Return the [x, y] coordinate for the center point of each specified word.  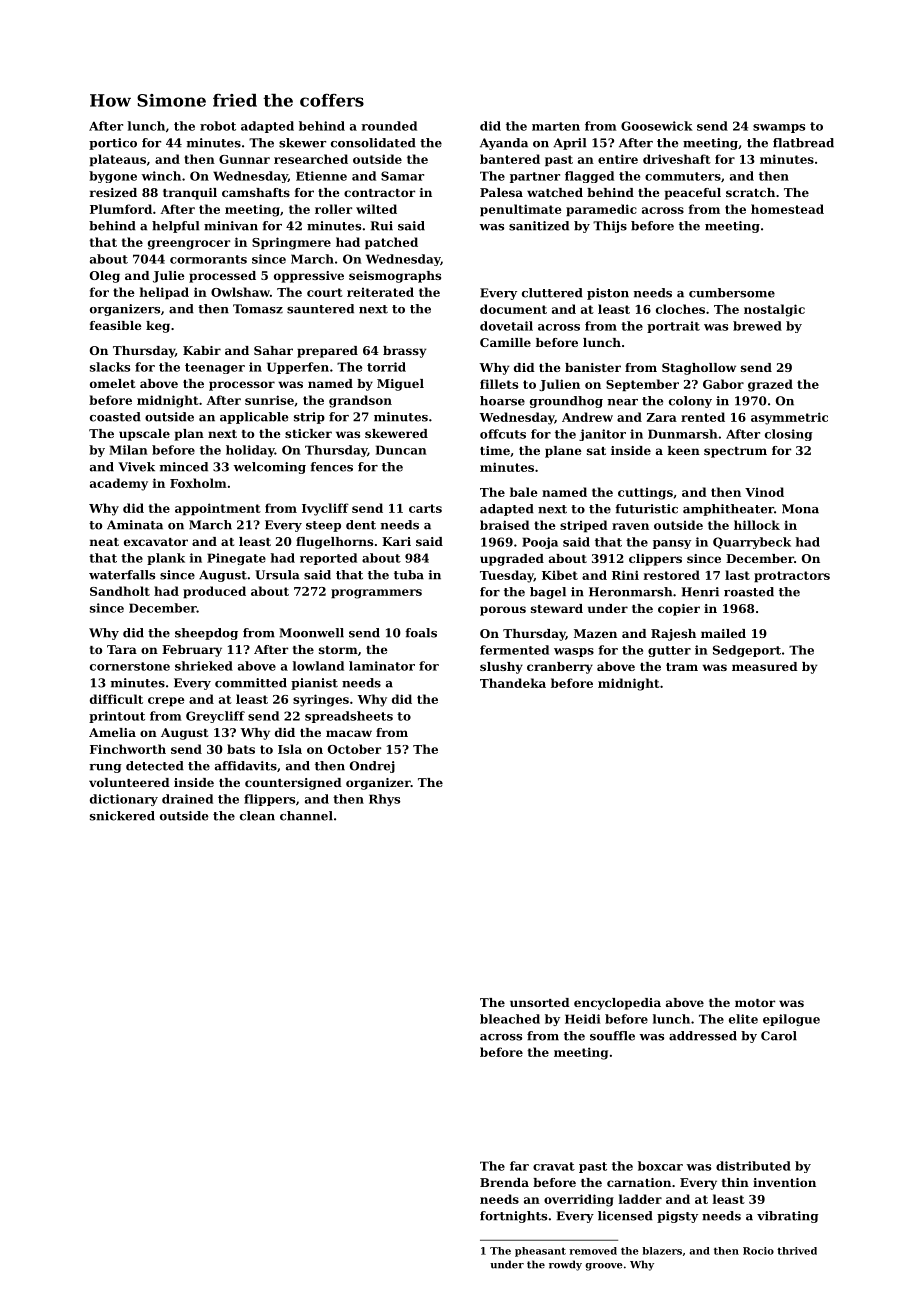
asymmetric [789, 418]
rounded [389, 126]
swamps [779, 128]
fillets [499, 384]
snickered [122, 816]
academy [119, 484]
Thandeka [513, 683]
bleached [510, 1019]
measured [765, 666]
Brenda [504, 1182]
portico [113, 144]
